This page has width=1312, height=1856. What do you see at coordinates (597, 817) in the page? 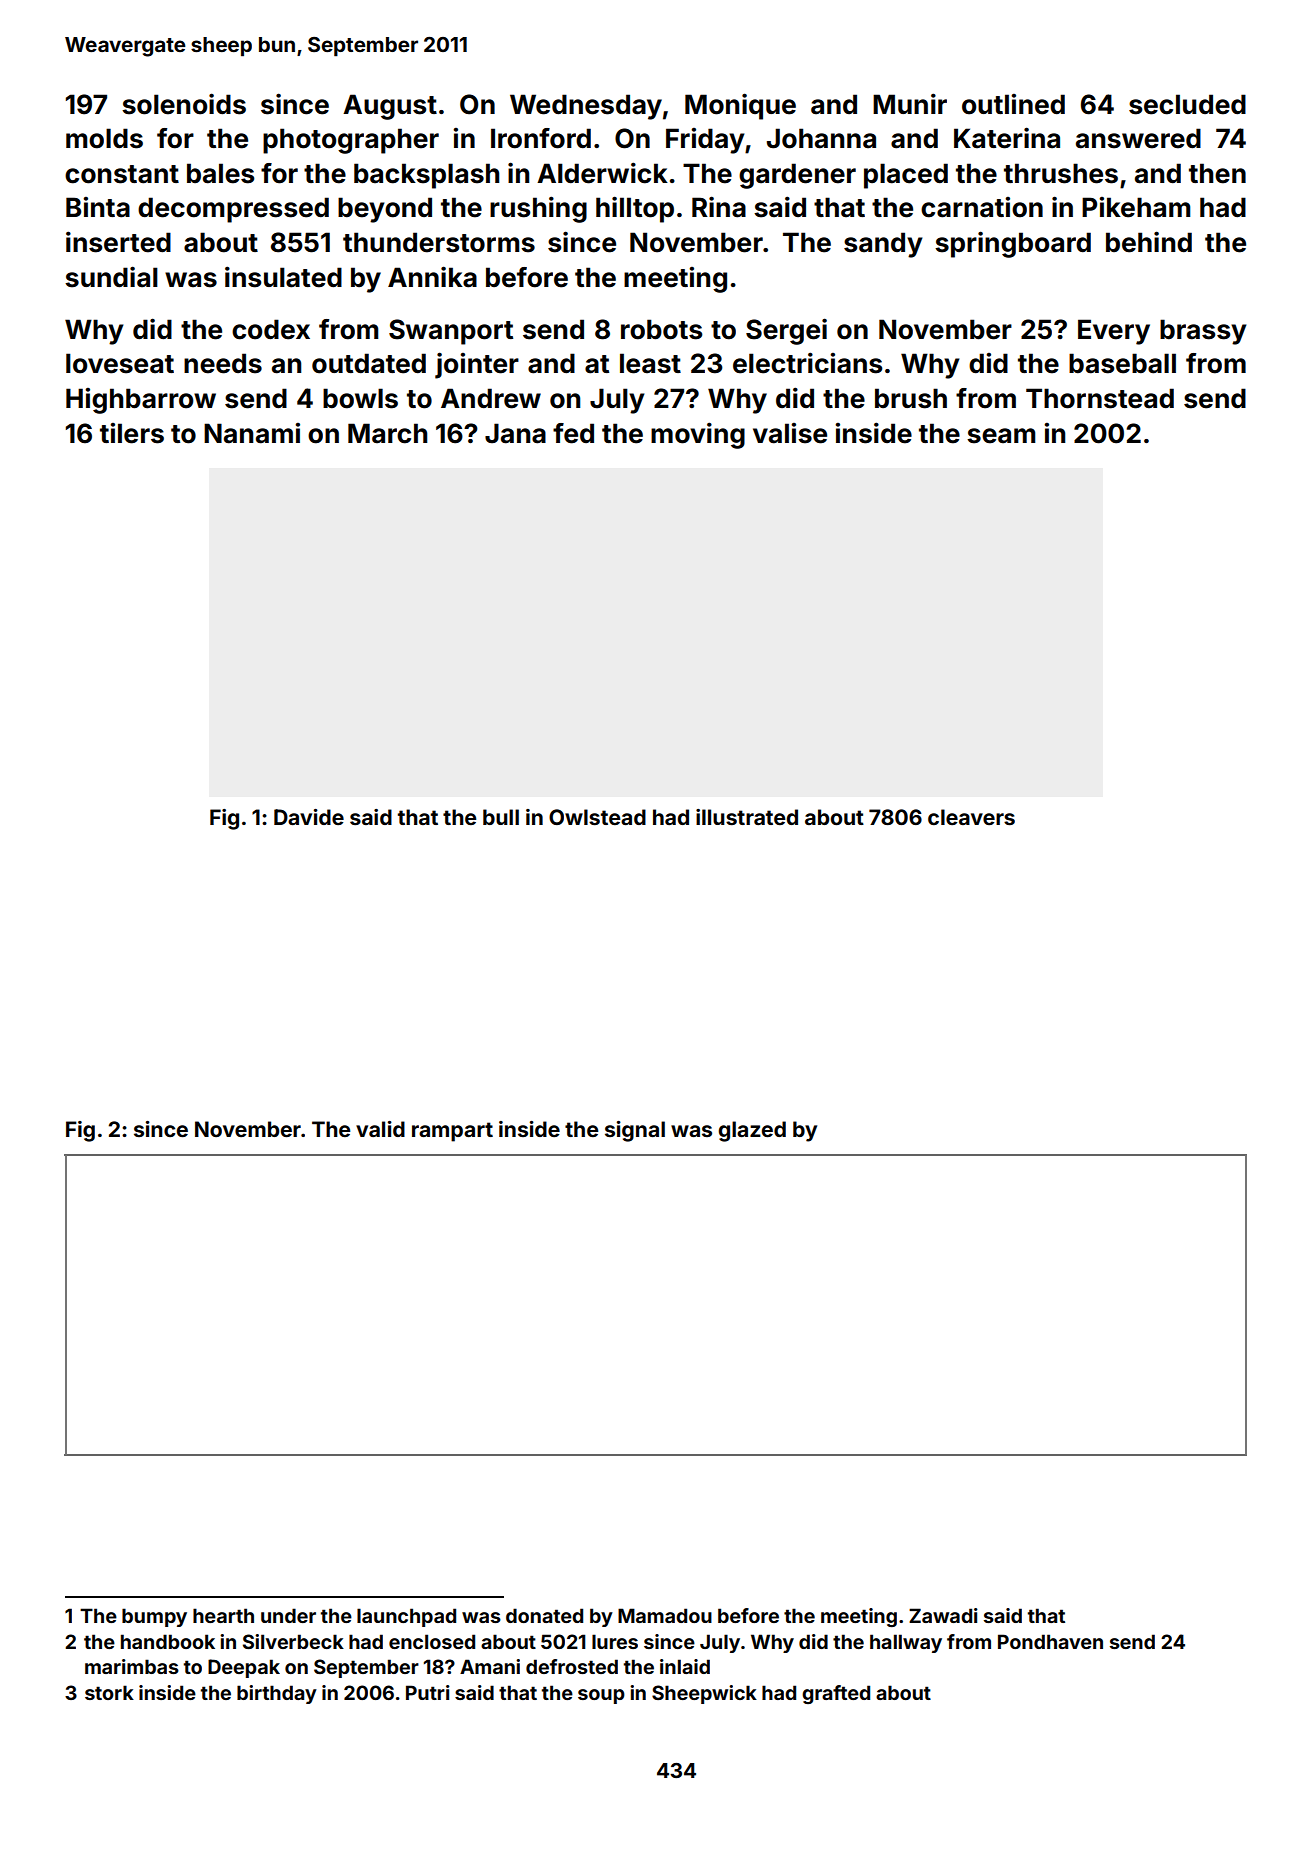
I see `Owlstead` at bounding box center [597, 817].
